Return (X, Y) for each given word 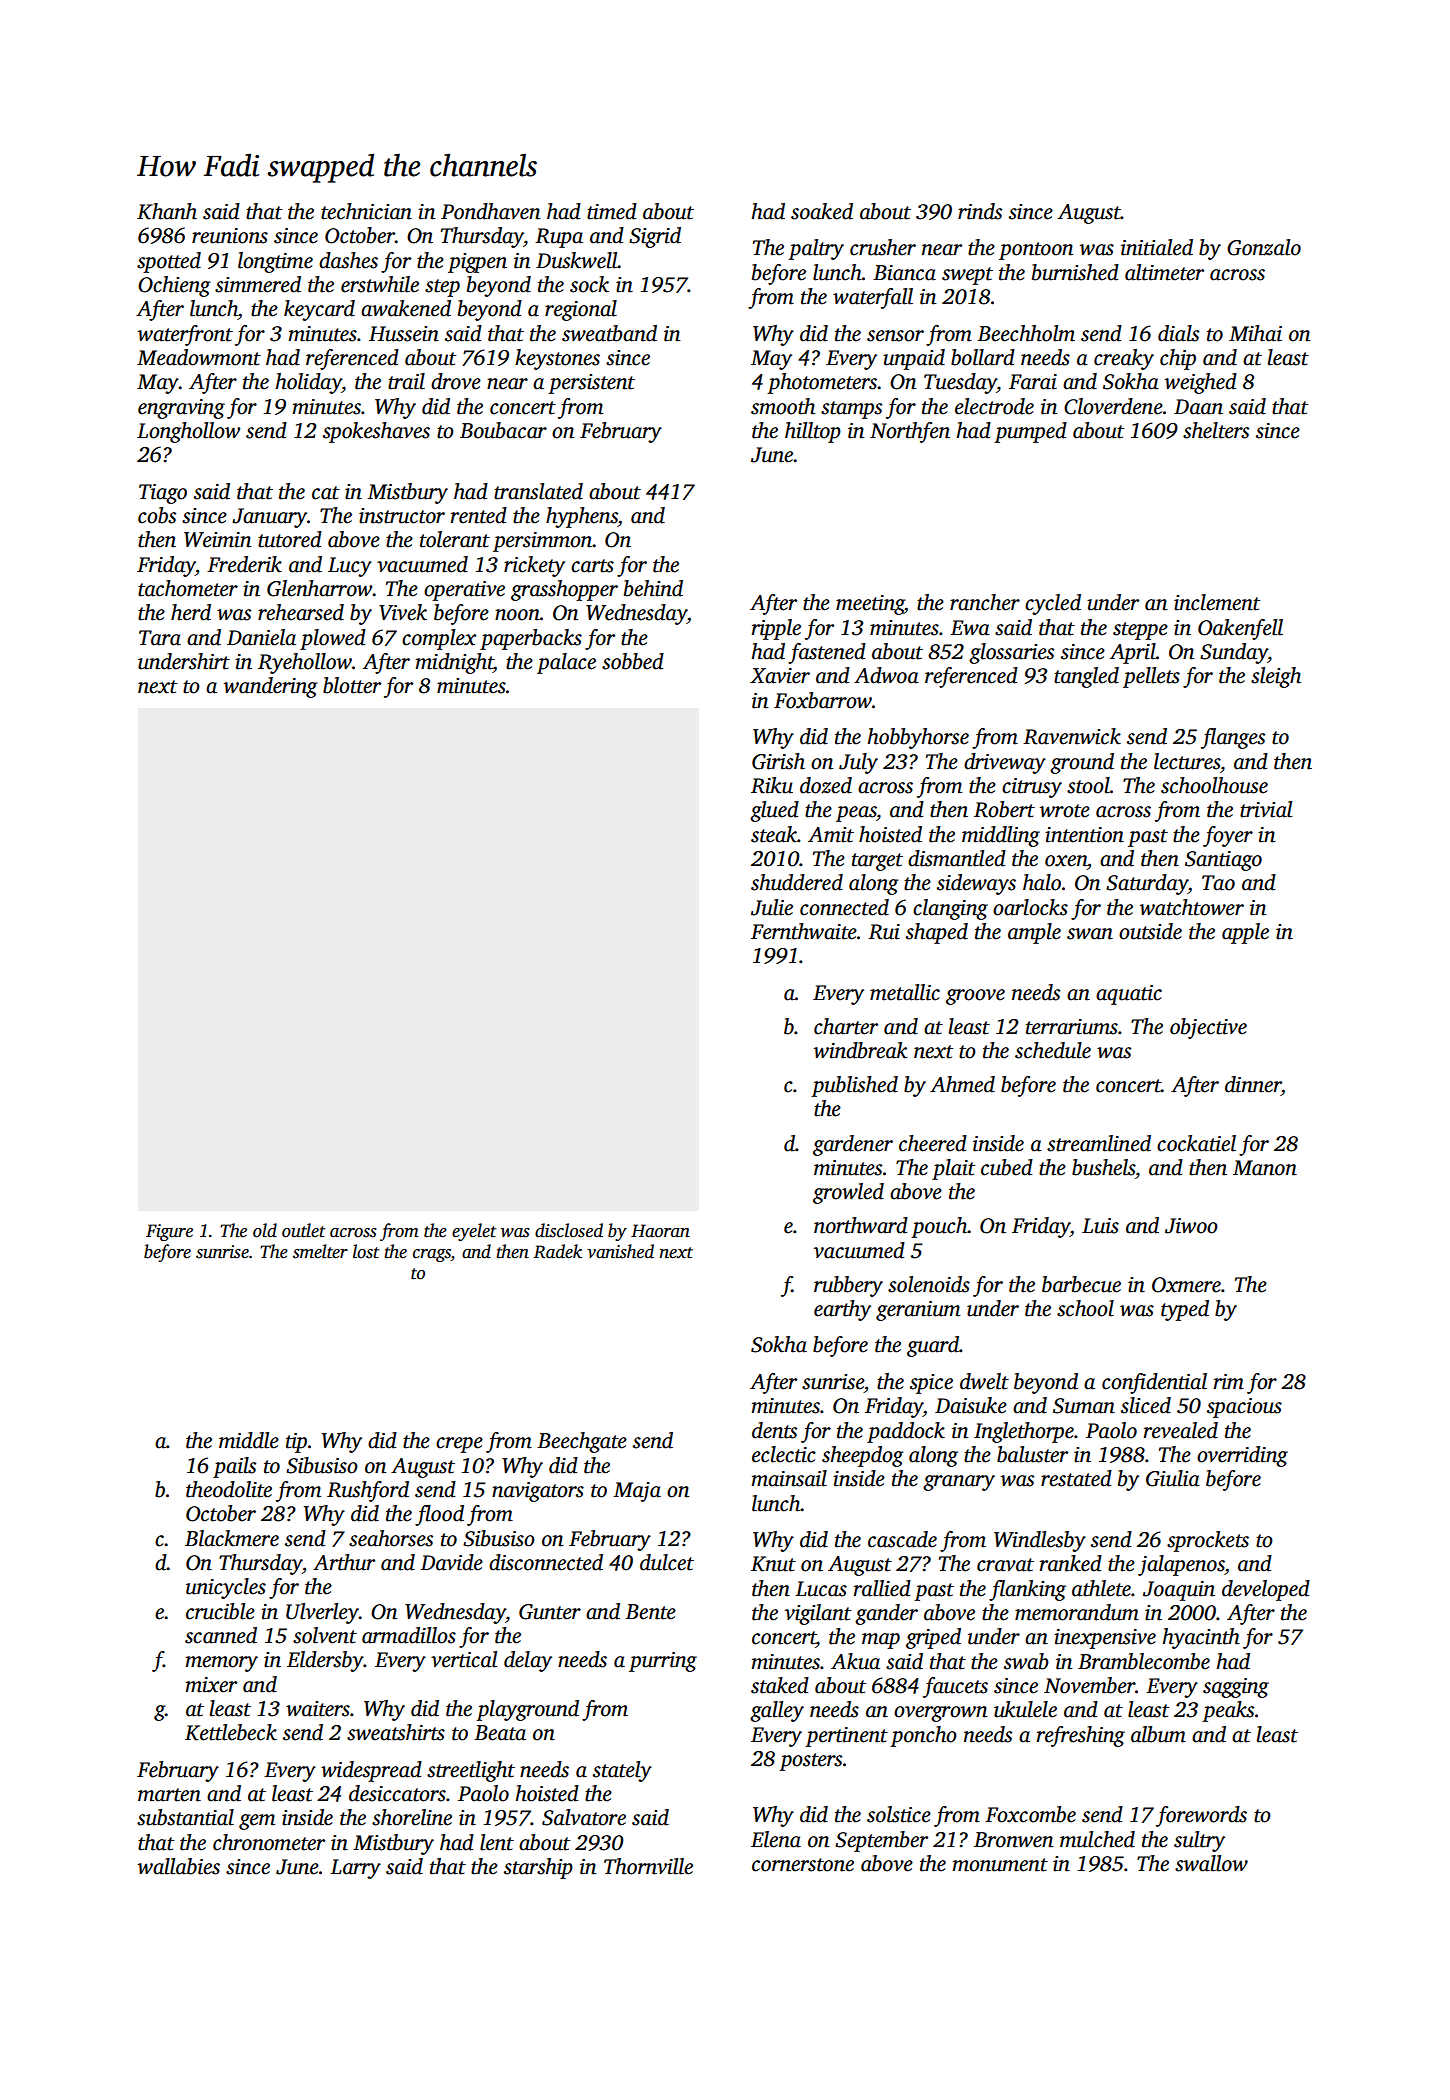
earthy (842, 1310)
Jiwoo (1191, 1226)
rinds (980, 211)
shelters (1216, 430)
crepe (459, 1445)
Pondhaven (491, 211)
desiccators (397, 1793)
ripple (776, 629)
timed (612, 211)
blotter (352, 685)
